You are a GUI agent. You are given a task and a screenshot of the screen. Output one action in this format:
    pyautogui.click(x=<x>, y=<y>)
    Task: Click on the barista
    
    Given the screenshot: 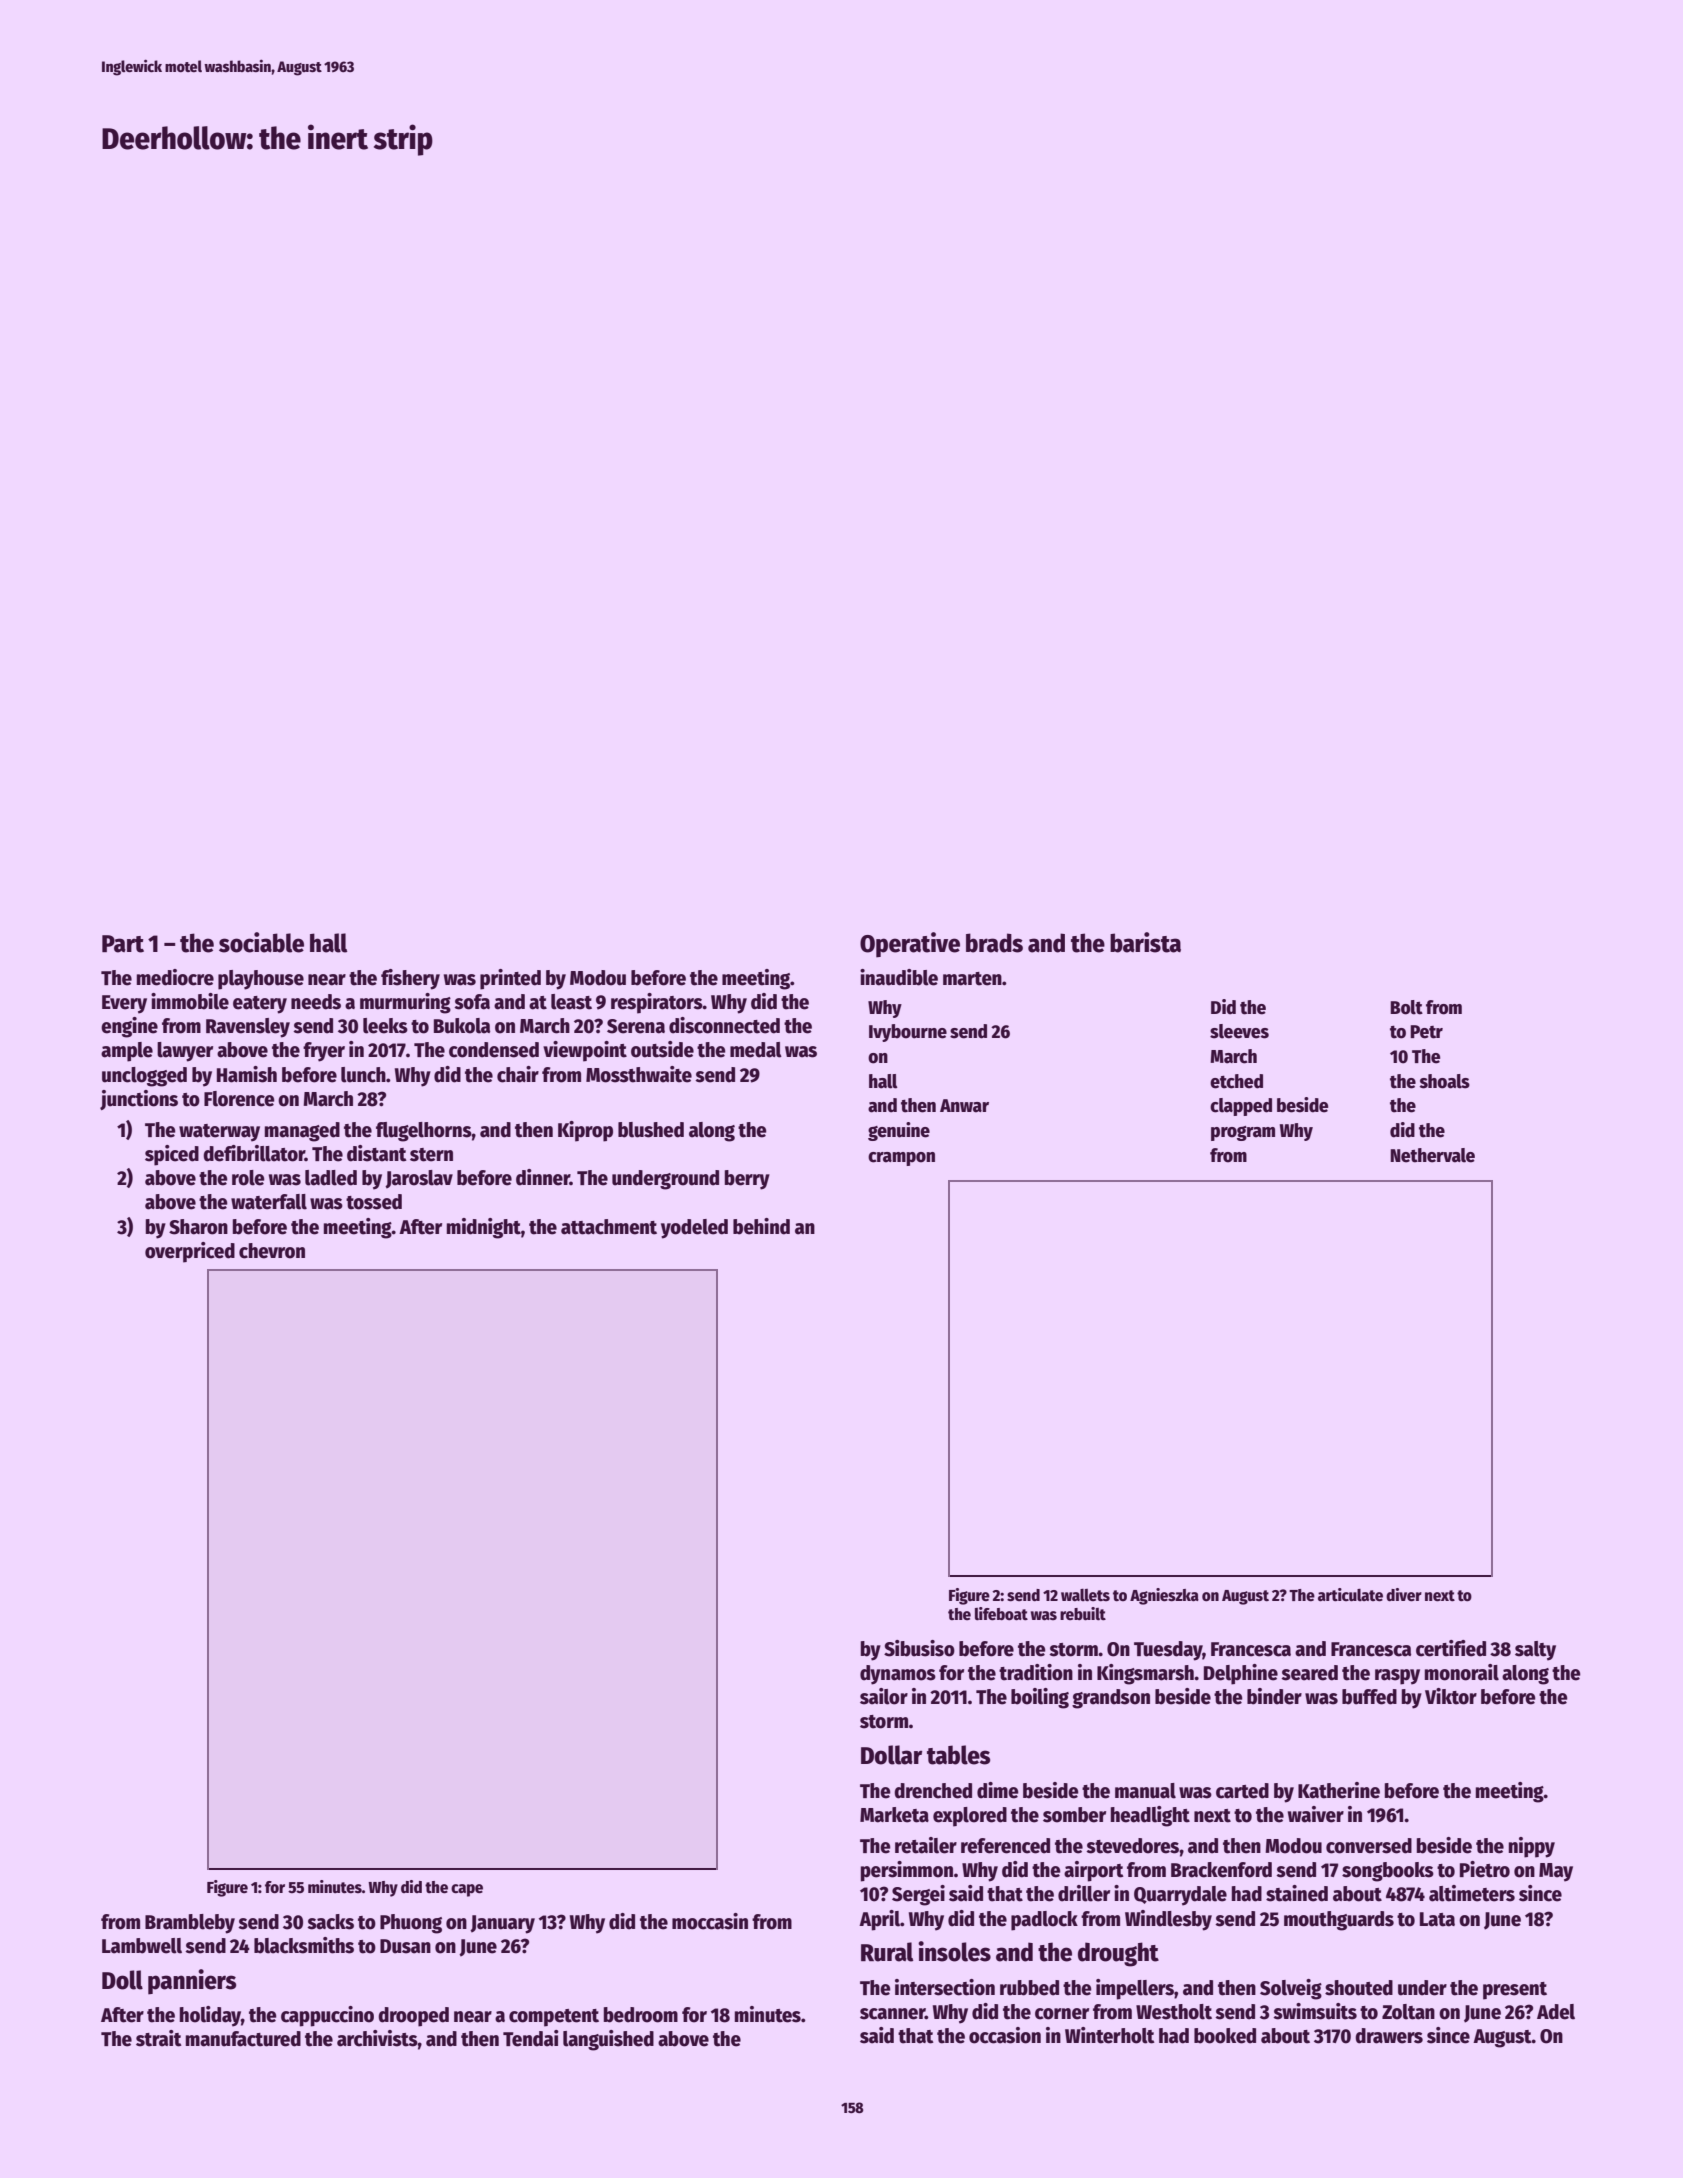 What is the action you would take?
    pyautogui.click(x=1145, y=942)
